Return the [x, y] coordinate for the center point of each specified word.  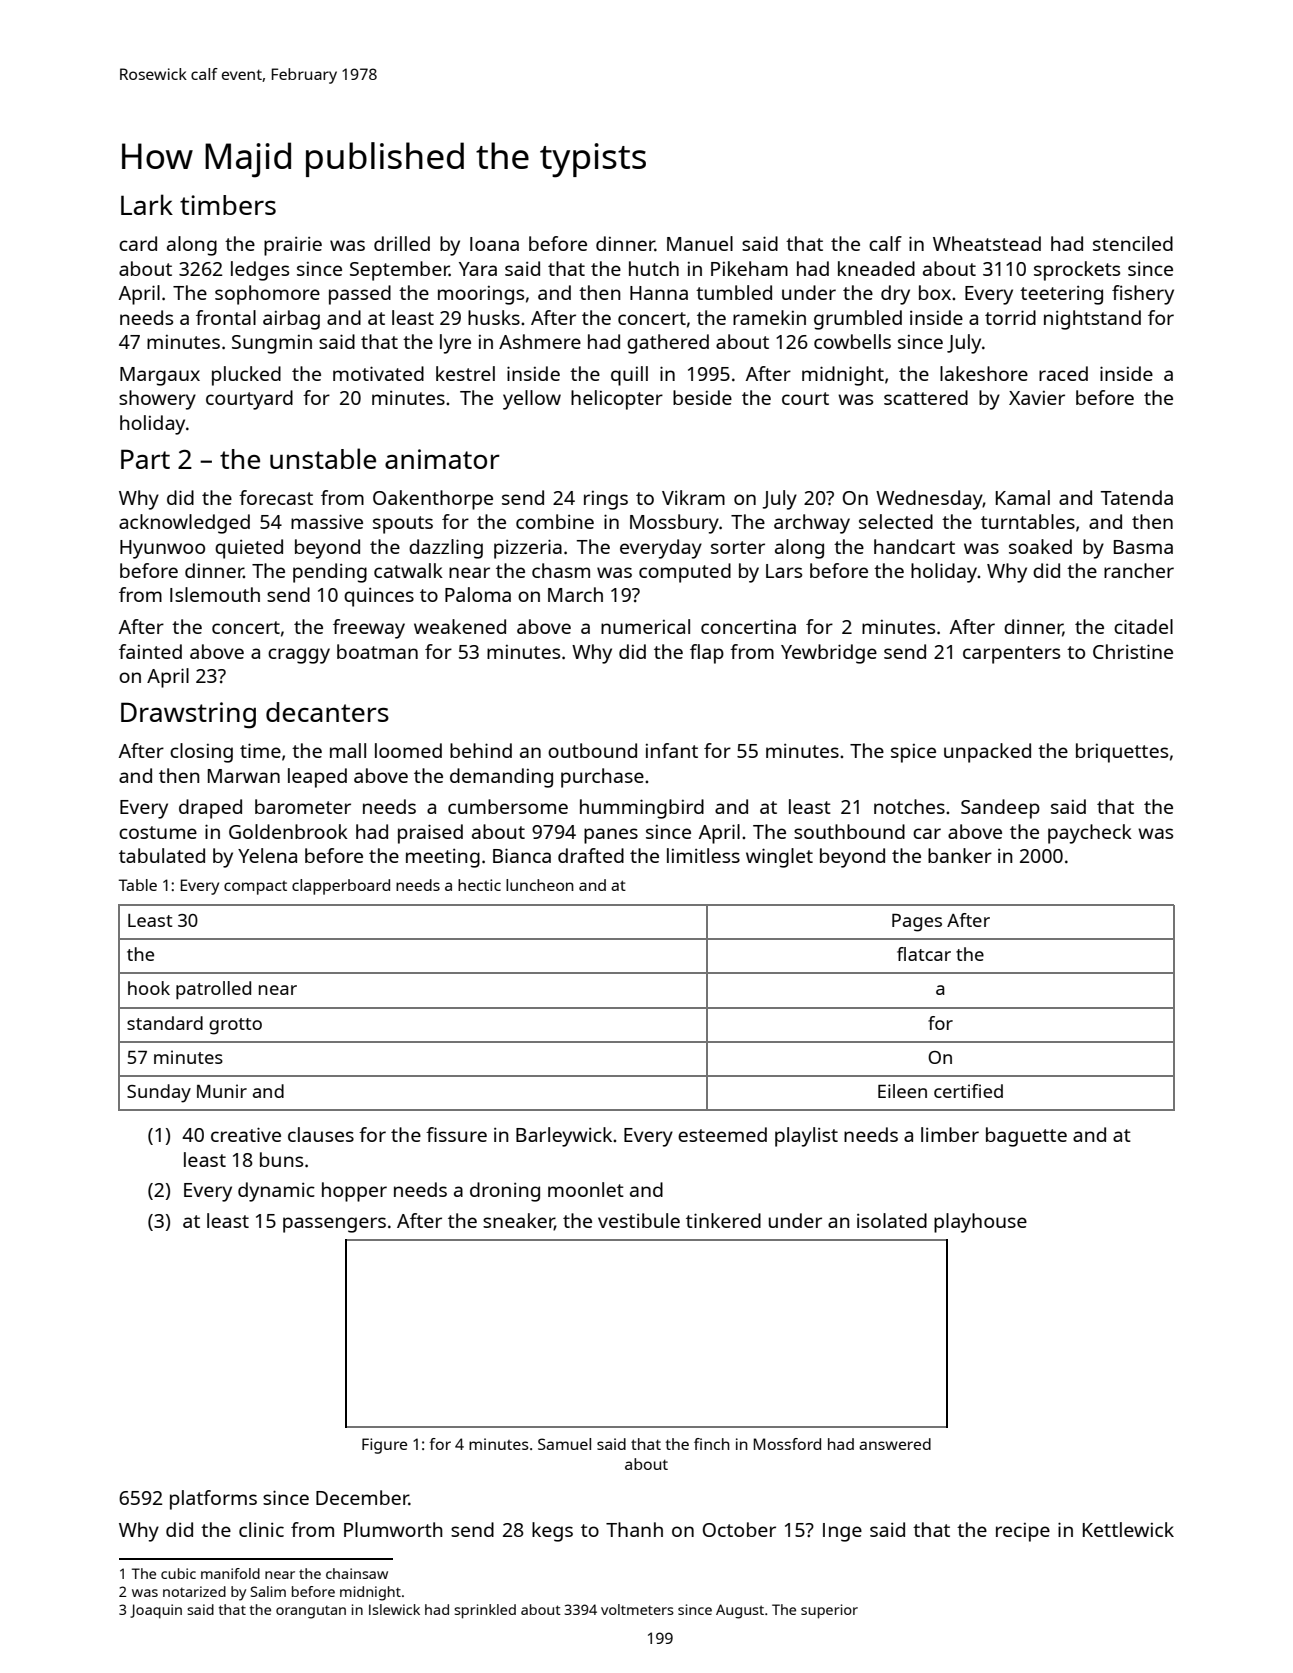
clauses [321, 1134]
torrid [1010, 317]
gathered [668, 344]
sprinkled [485, 1611]
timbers [228, 205]
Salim [268, 1591]
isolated [892, 1220]
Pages [917, 923]
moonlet [586, 1189]
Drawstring [188, 715]
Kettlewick [1128, 1529]
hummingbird [642, 809]
